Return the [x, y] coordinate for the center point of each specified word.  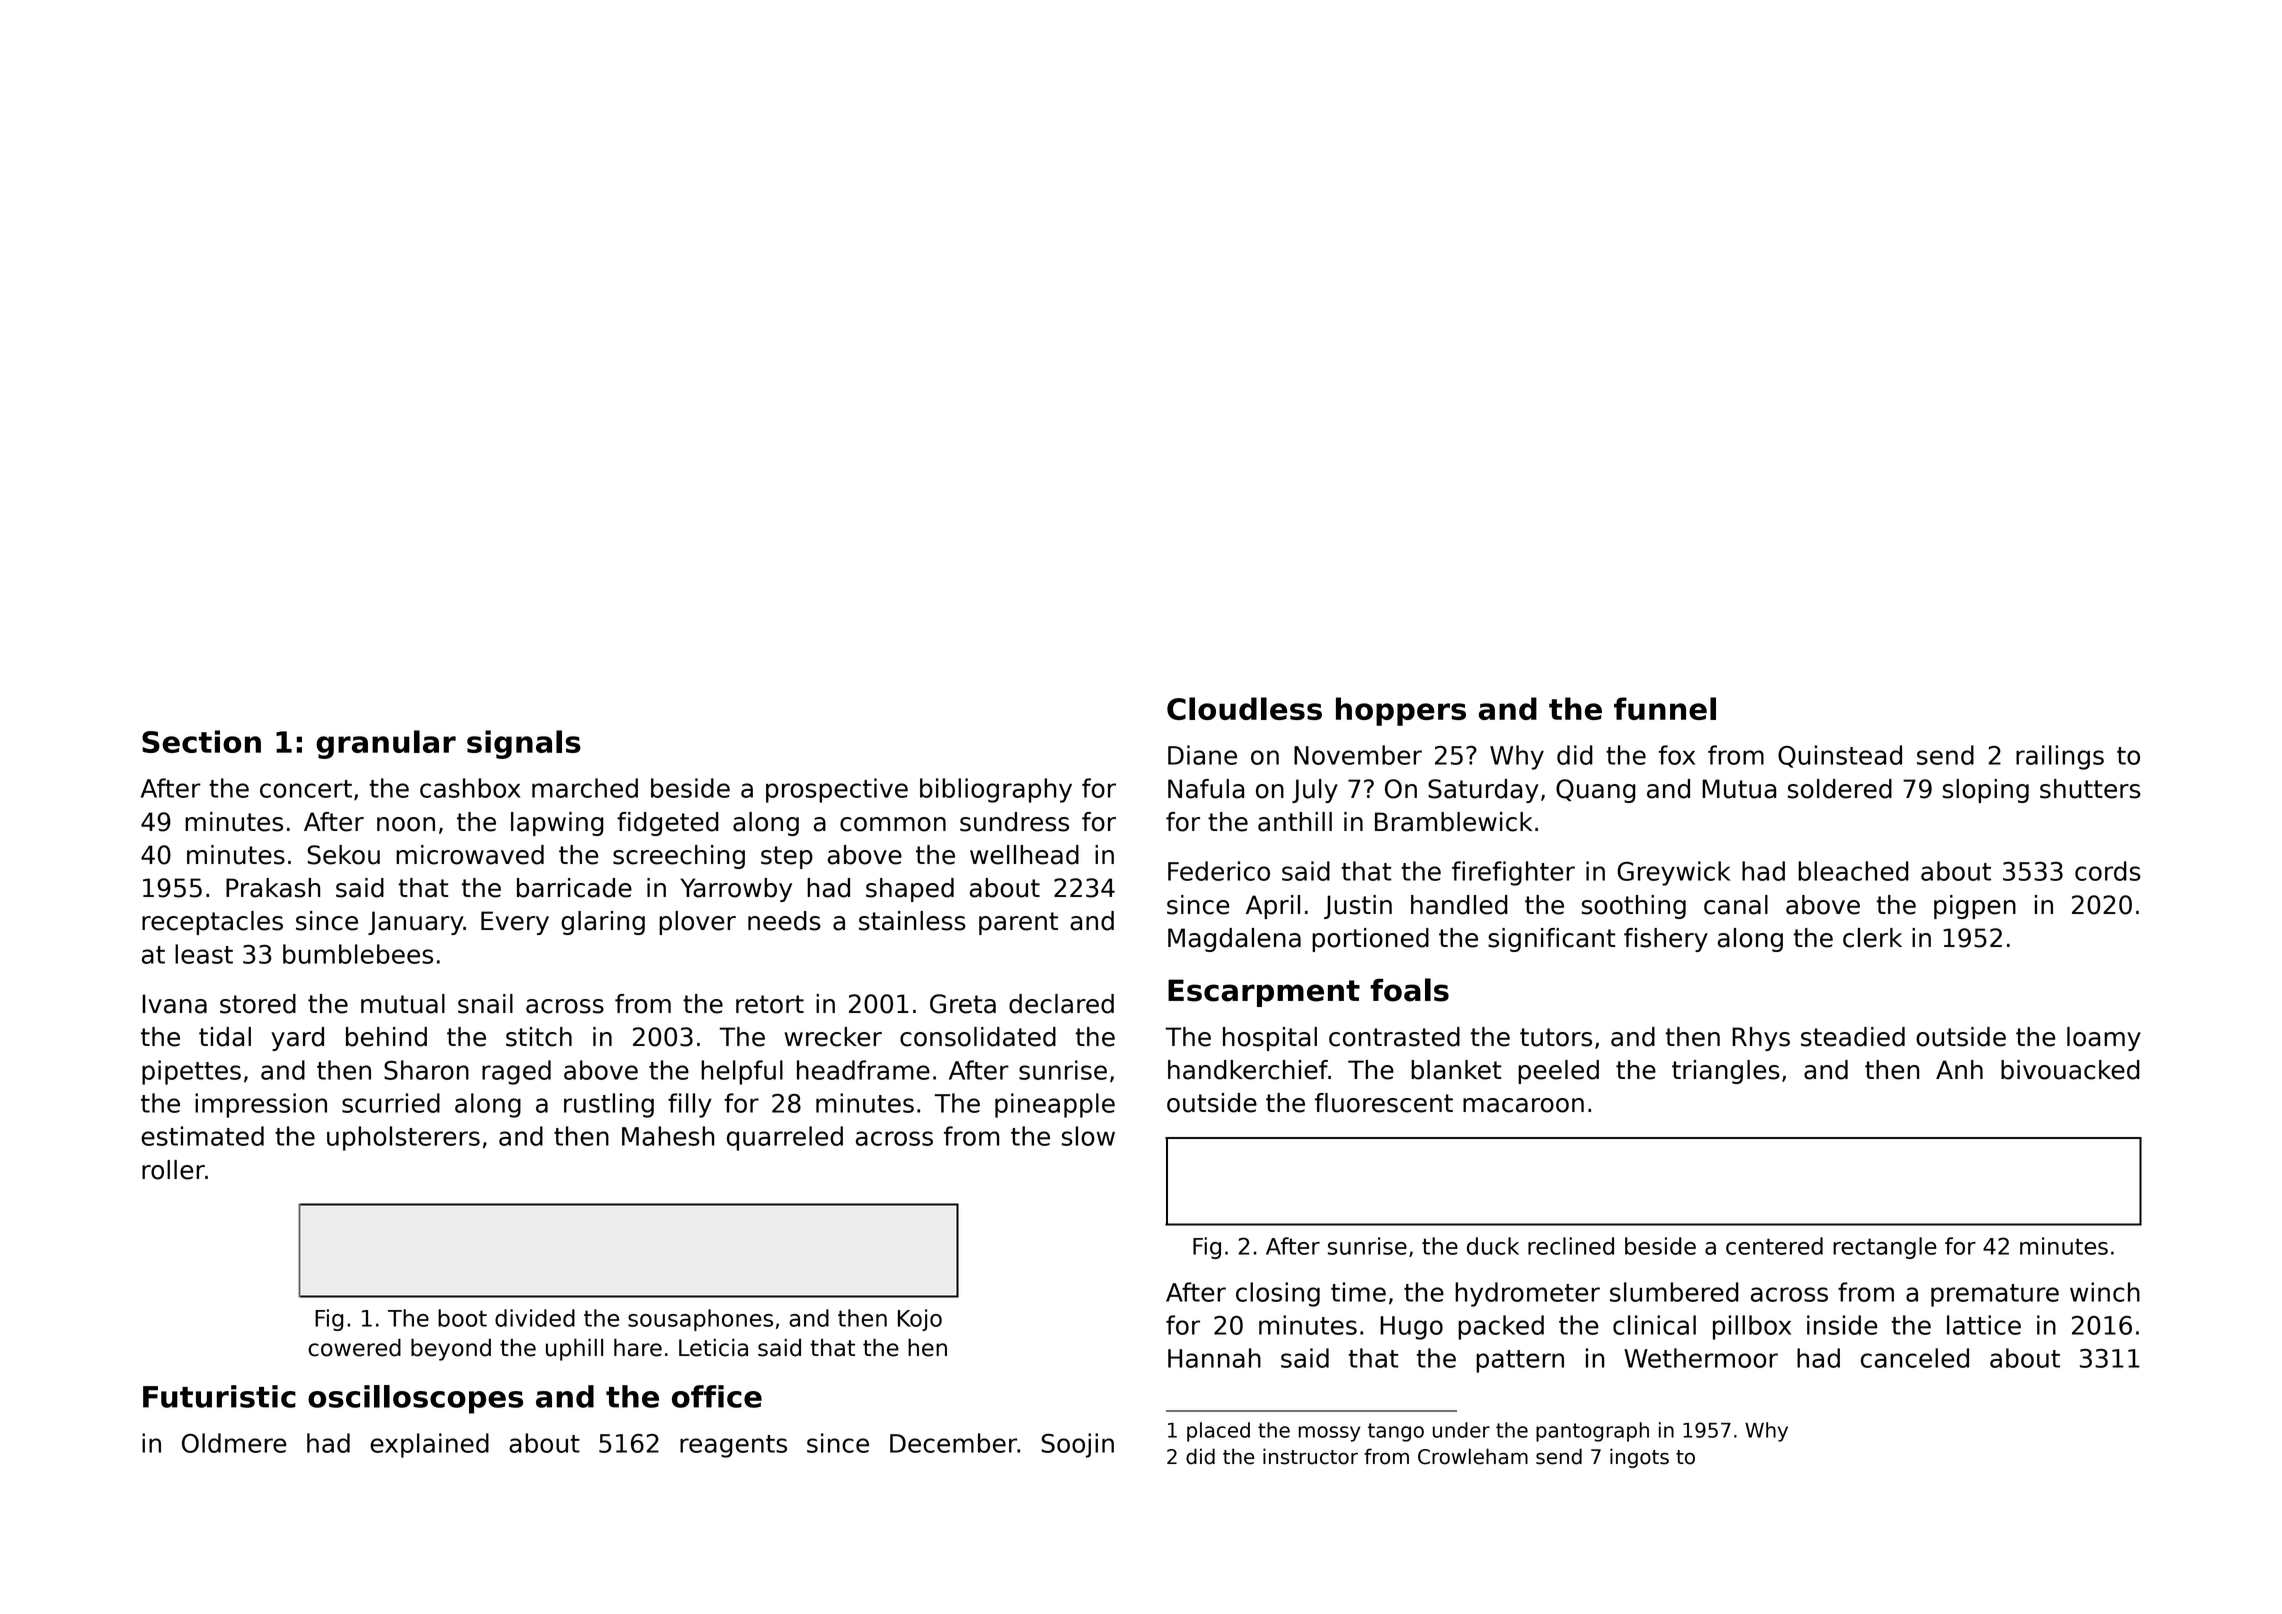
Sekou [344, 855]
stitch [539, 1037]
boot [462, 1318]
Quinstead [1840, 756]
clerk [1872, 938]
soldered [1840, 789]
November [1358, 755]
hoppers [1401, 711]
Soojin [1078, 1445]
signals [524, 744]
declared [1061, 1004]
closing [1278, 1294]
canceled [1915, 1358]
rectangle [1885, 1248]
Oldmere [234, 1443]
